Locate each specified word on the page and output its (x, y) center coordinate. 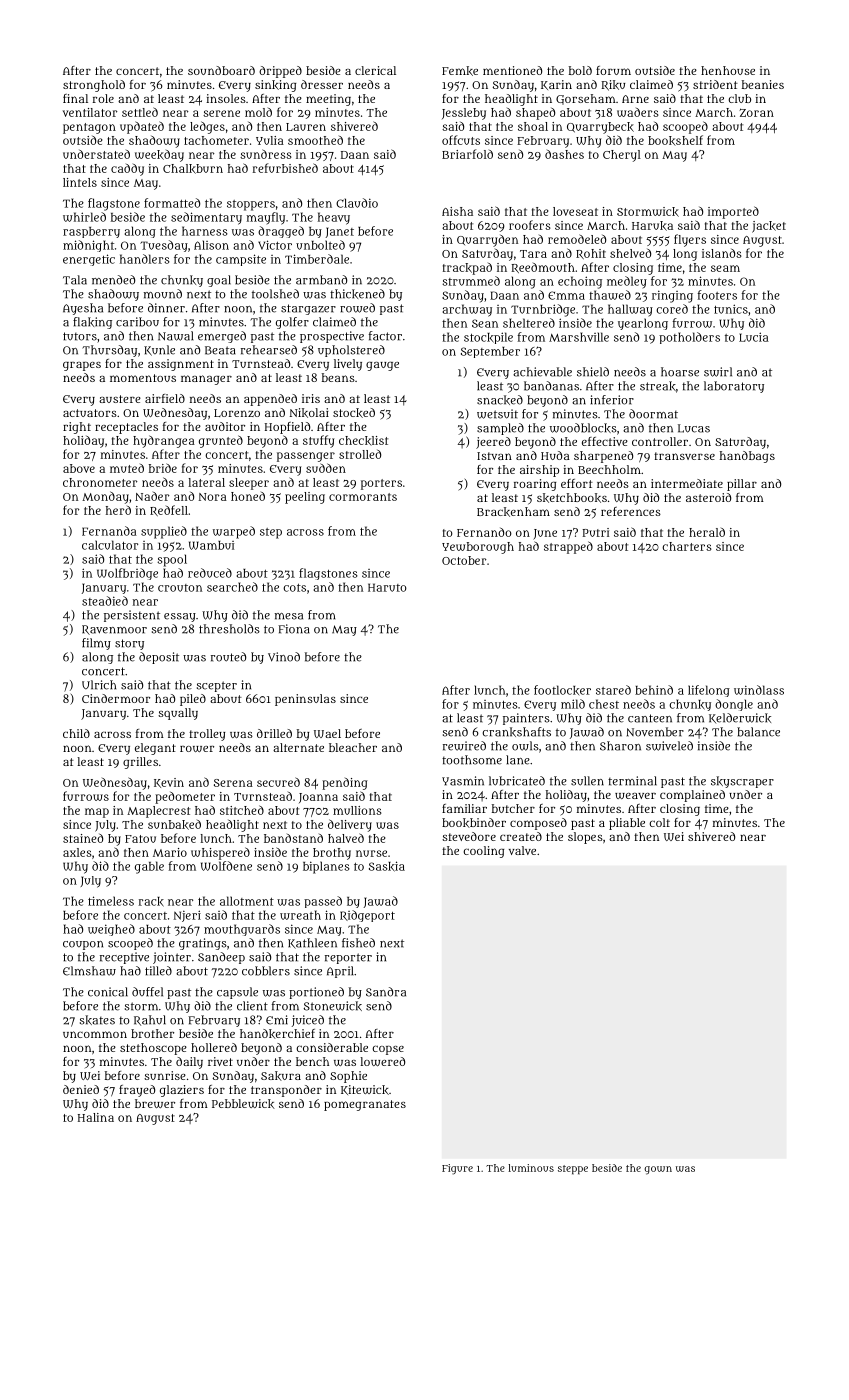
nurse (371, 853)
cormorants (363, 497)
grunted (221, 441)
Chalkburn (193, 169)
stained (83, 838)
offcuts (461, 140)
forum (613, 70)
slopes (585, 838)
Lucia (754, 337)
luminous (531, 1168)
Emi (277, 1020)
